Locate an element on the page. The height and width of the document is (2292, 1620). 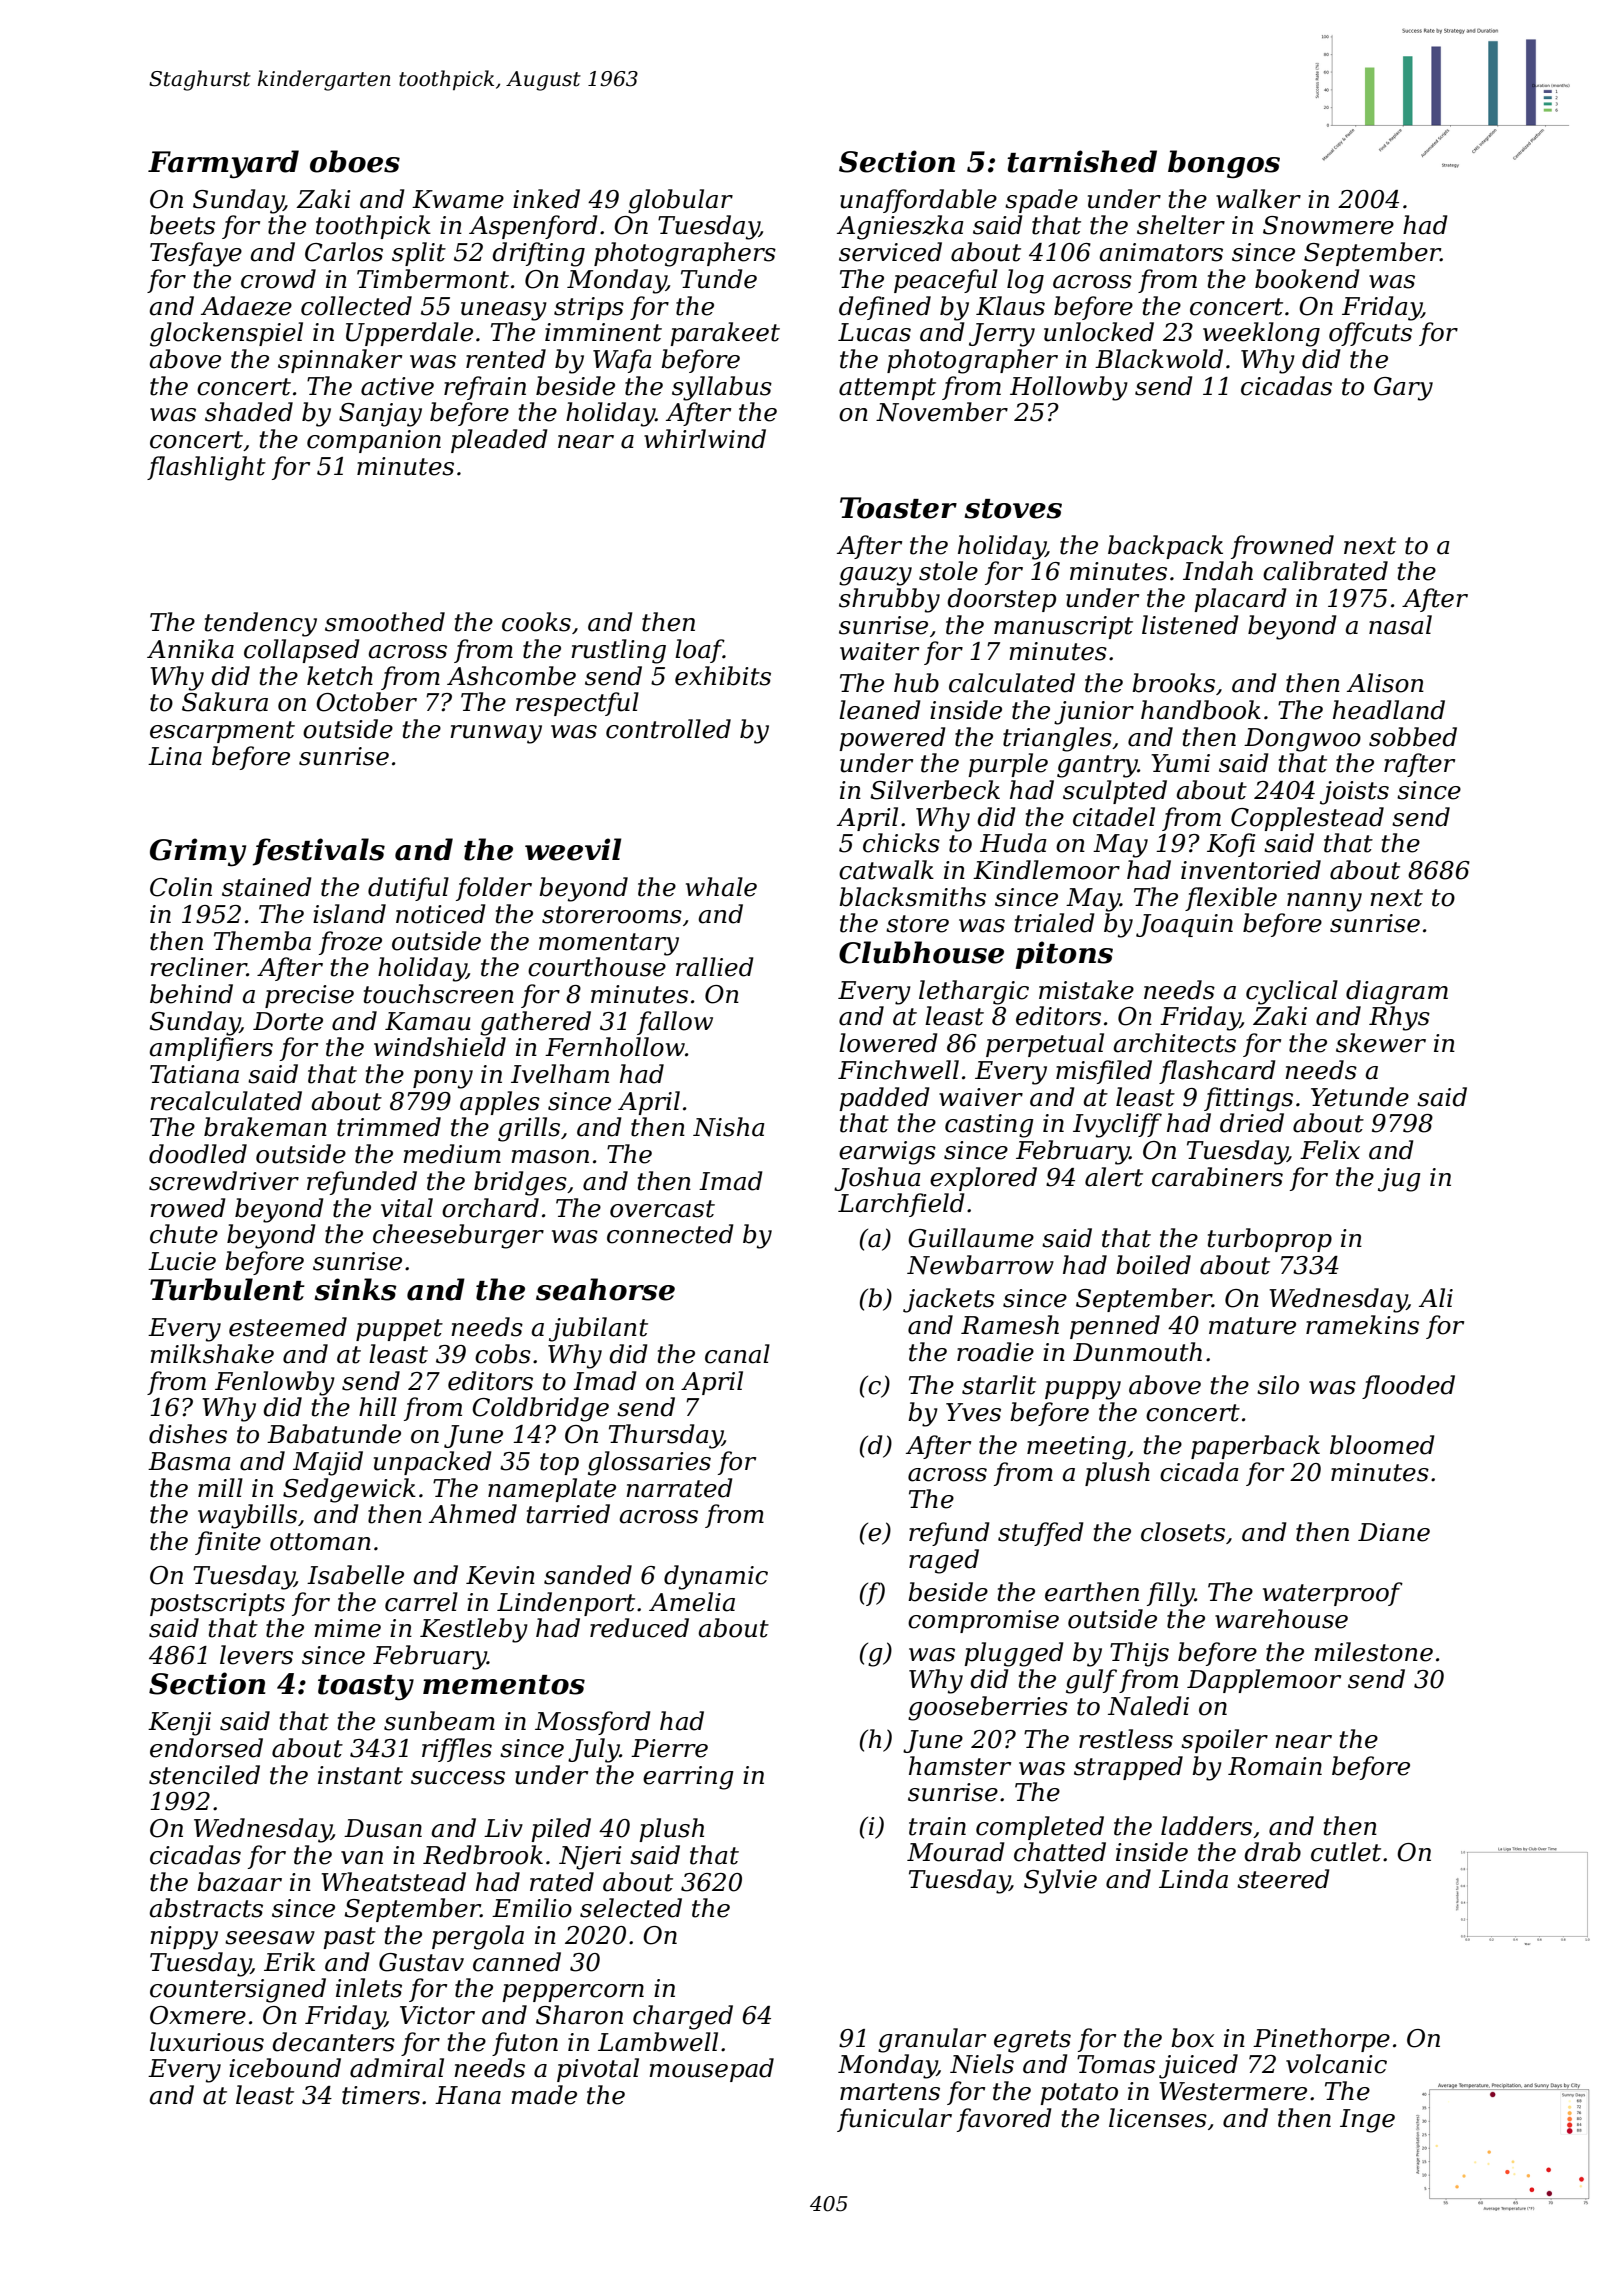
finite is located at coordinates (228, 1543).
